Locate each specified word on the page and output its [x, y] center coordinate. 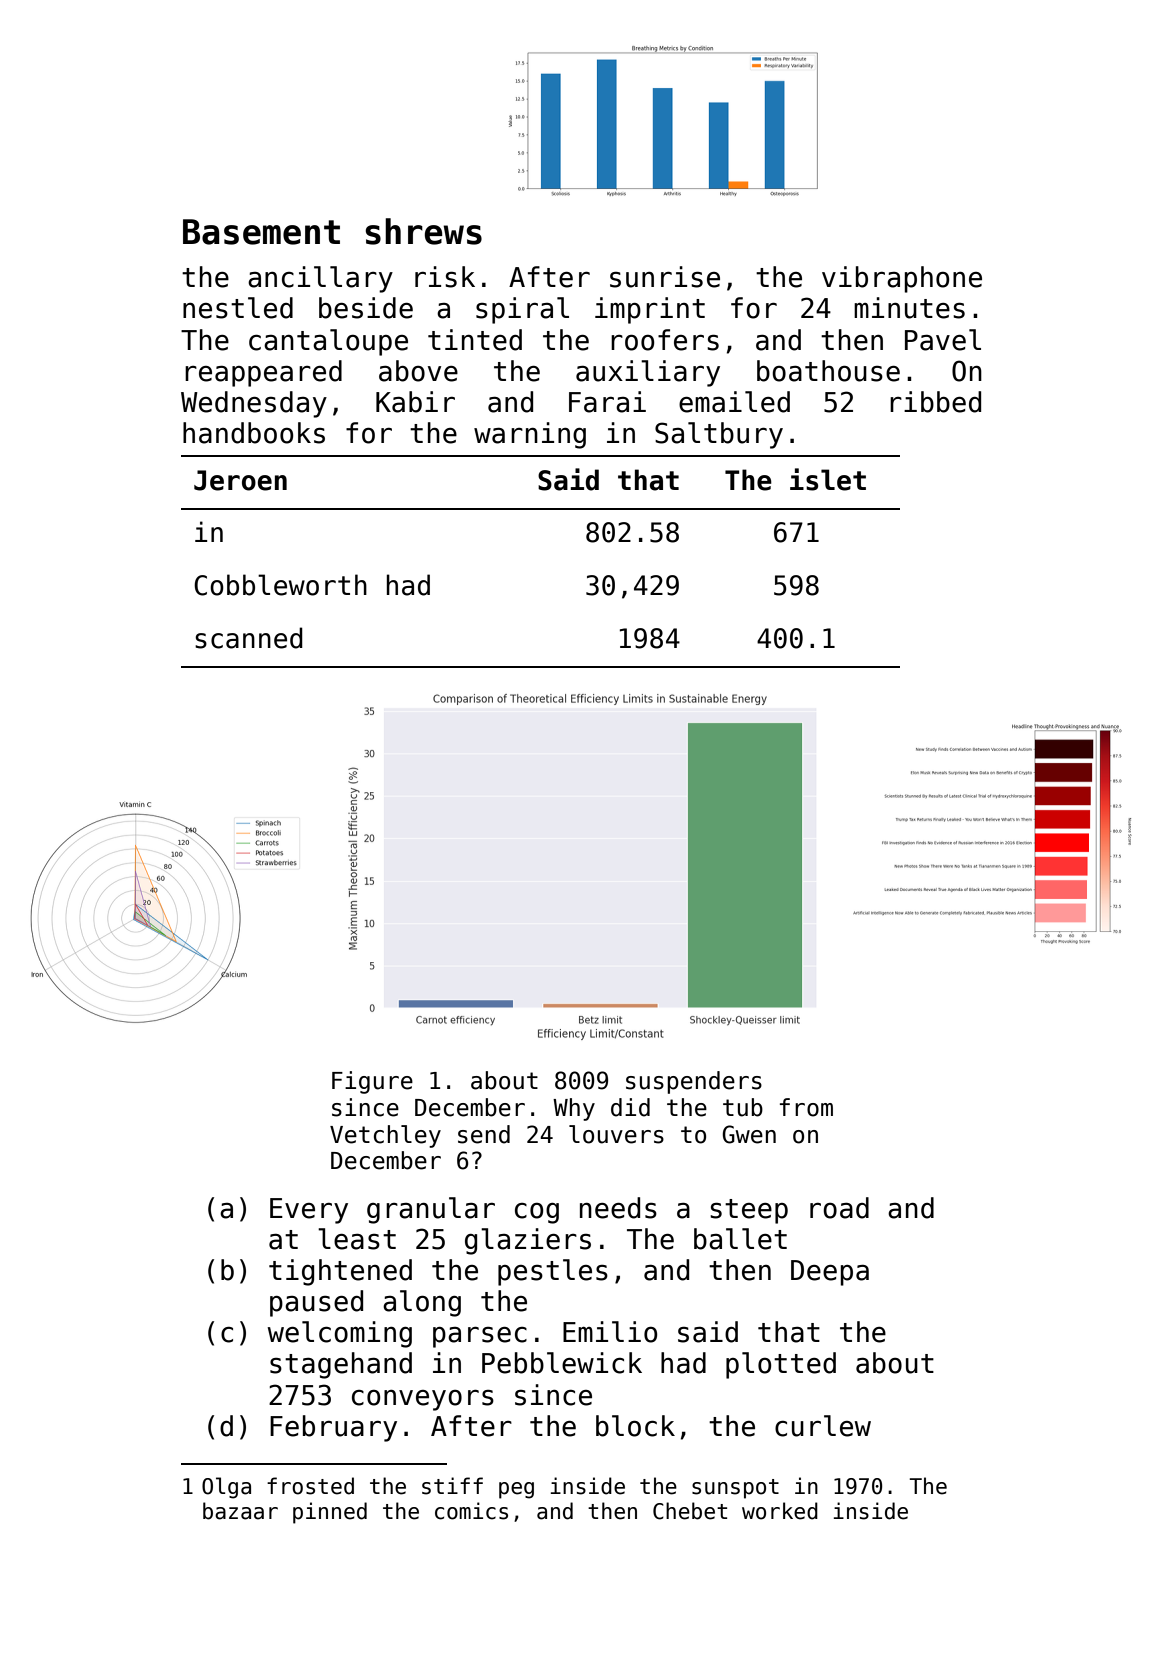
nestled [238, 308]
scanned [249, 638]
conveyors [423, 1400]
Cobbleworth [280, 585]
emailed [734, 402]
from [806, 1107]
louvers [616, 1134]
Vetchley [385, 1136]
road [839, 1208]
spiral [522, 310]
